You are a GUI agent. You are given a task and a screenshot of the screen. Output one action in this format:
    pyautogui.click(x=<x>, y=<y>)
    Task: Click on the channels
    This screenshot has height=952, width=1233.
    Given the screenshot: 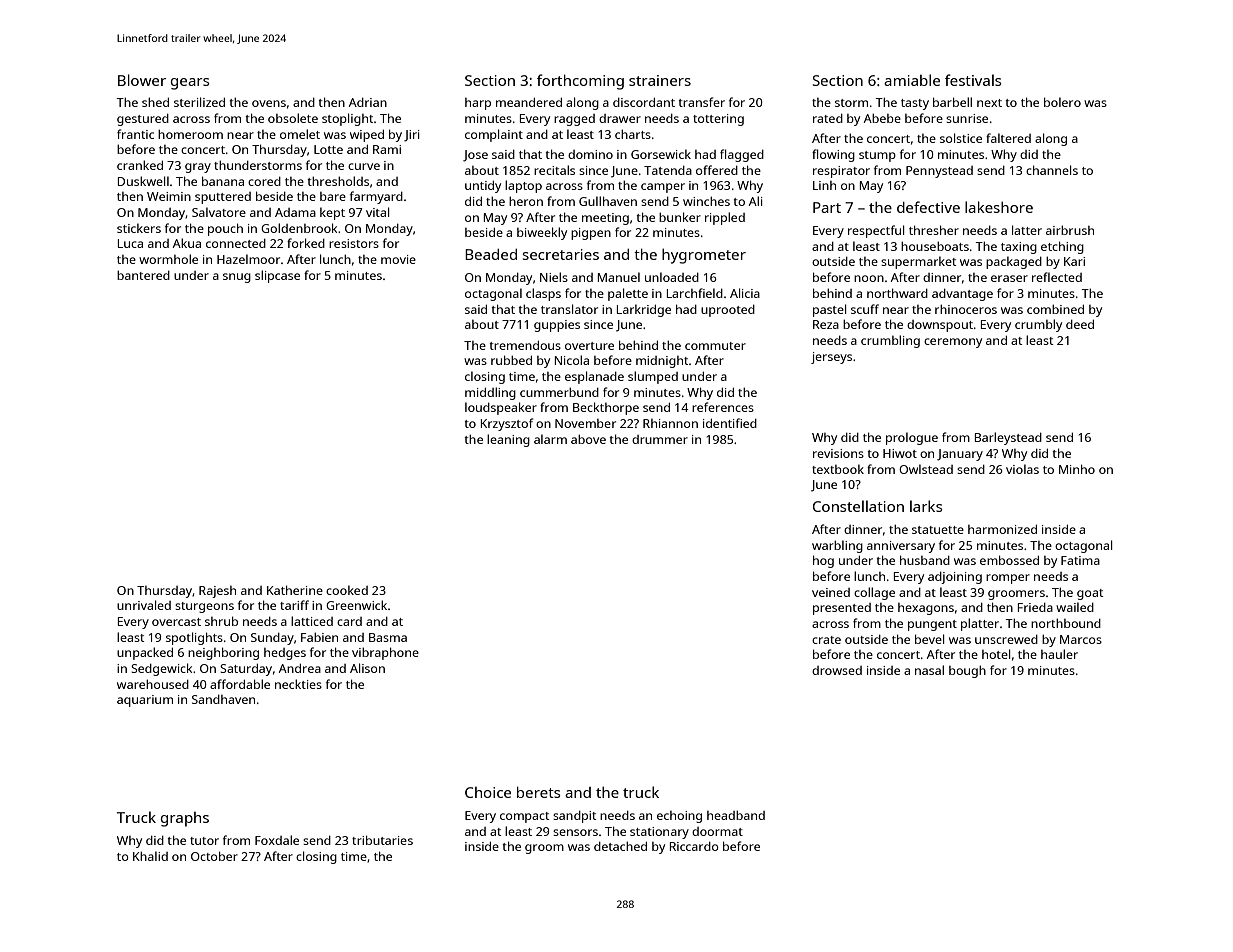 What is the action you would take?
    pyautogui.click(x=1052, y=170)
